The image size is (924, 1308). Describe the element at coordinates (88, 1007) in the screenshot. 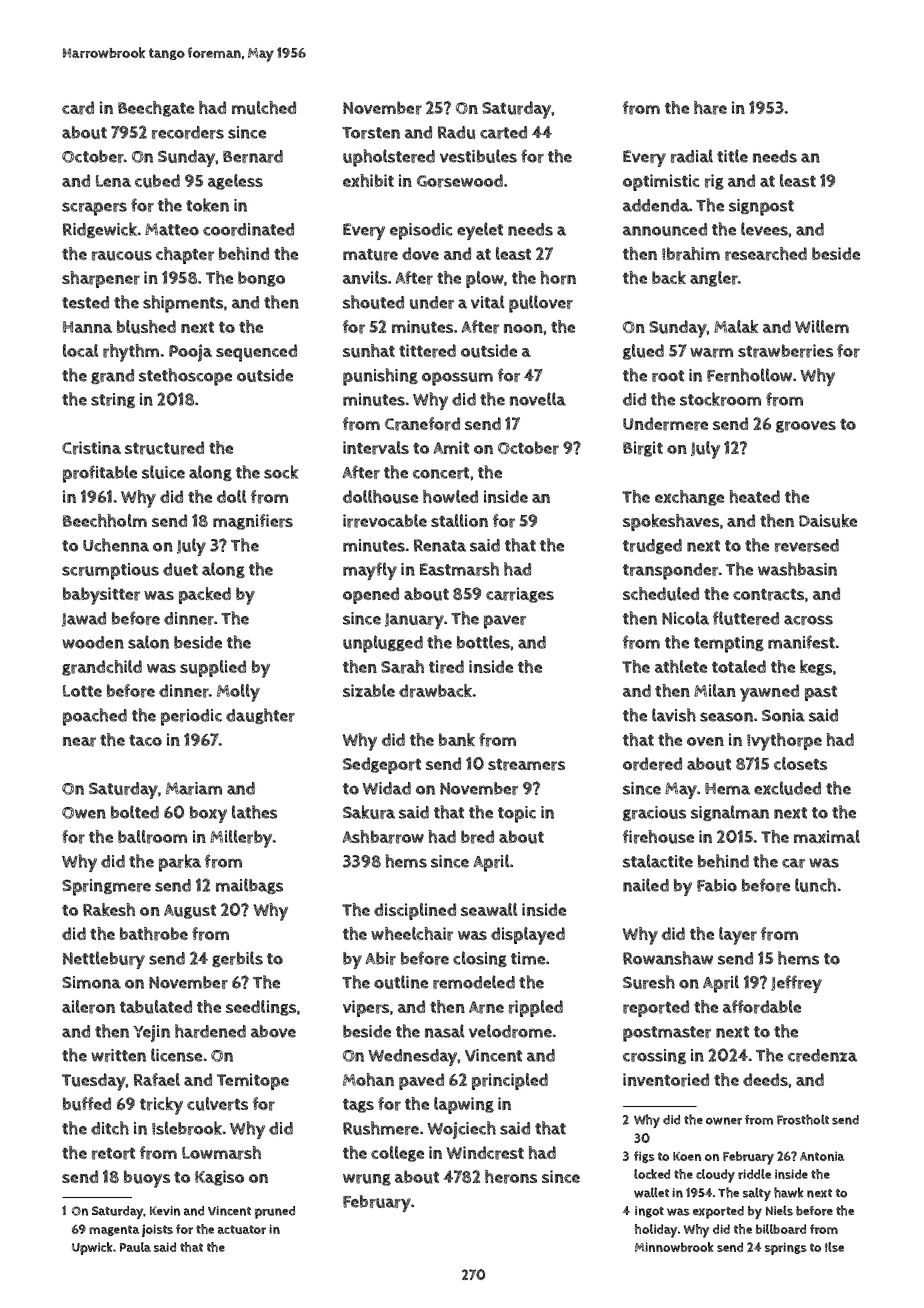

I see `aileron` at that location.
